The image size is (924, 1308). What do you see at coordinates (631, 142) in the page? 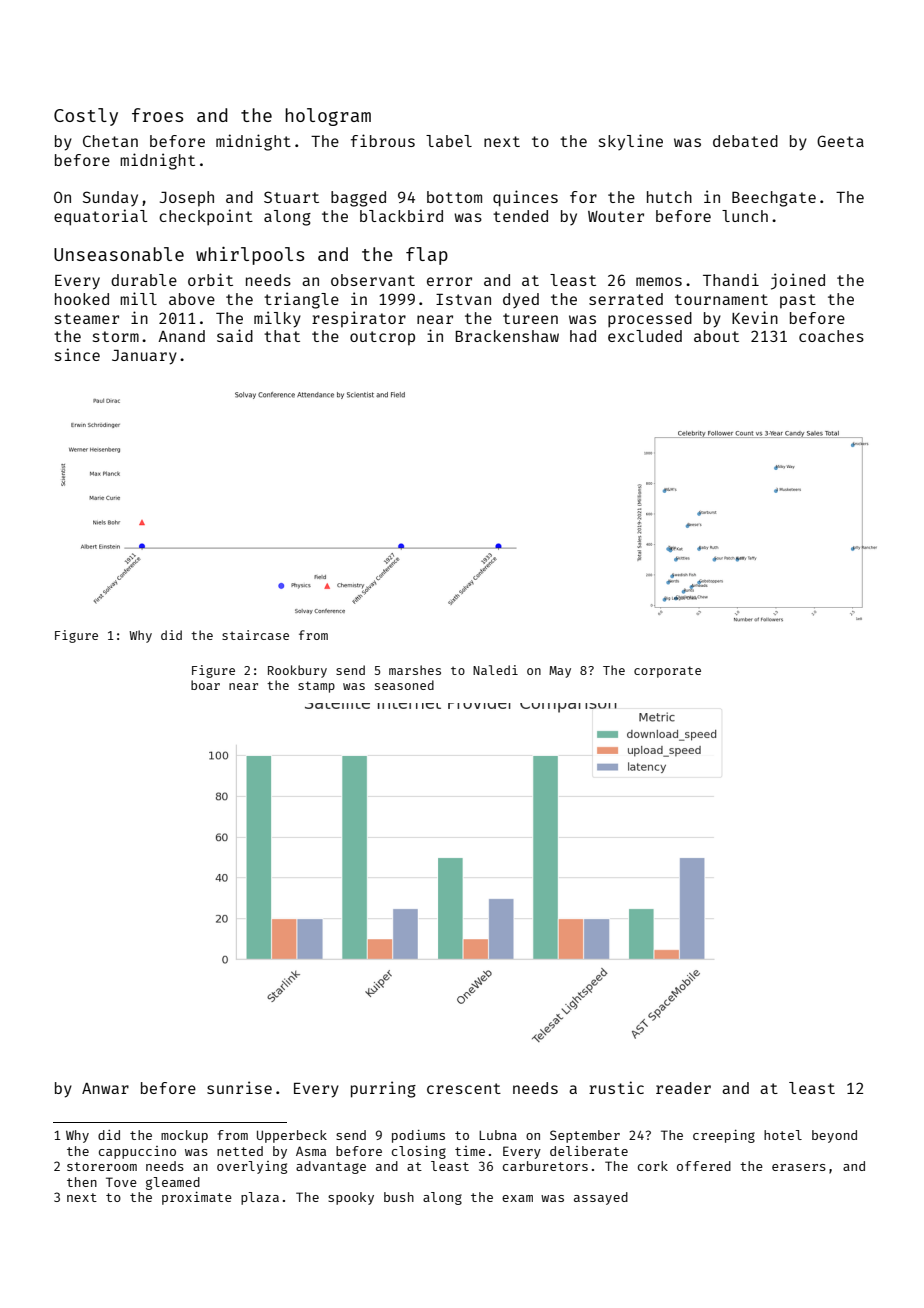
I see `skyline` at bounding box center [631, 142].
